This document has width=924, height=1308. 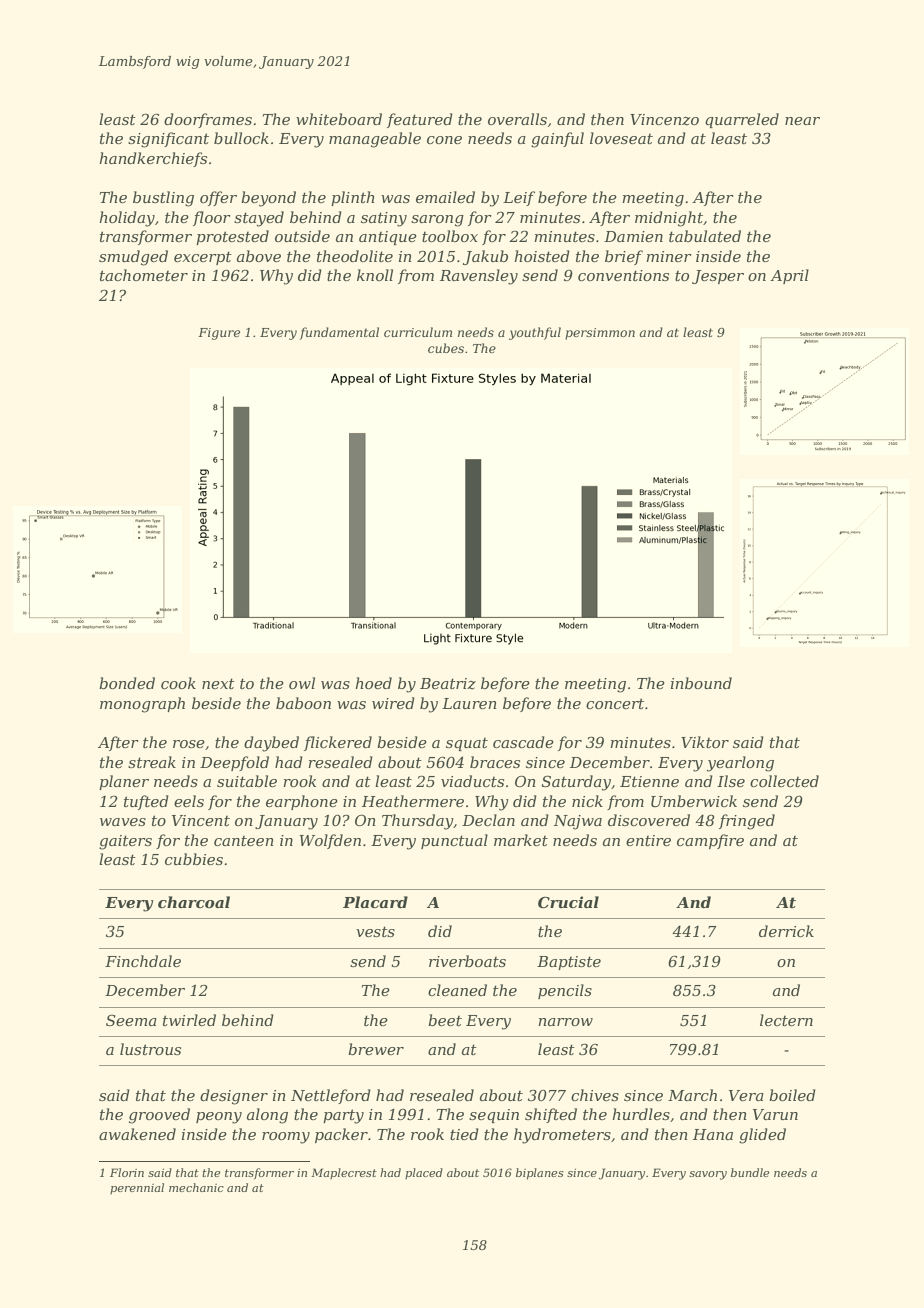 What do you see at coordinates (234, 1097) in the document?
I see `designer` at bounding box center [234, 1097].
